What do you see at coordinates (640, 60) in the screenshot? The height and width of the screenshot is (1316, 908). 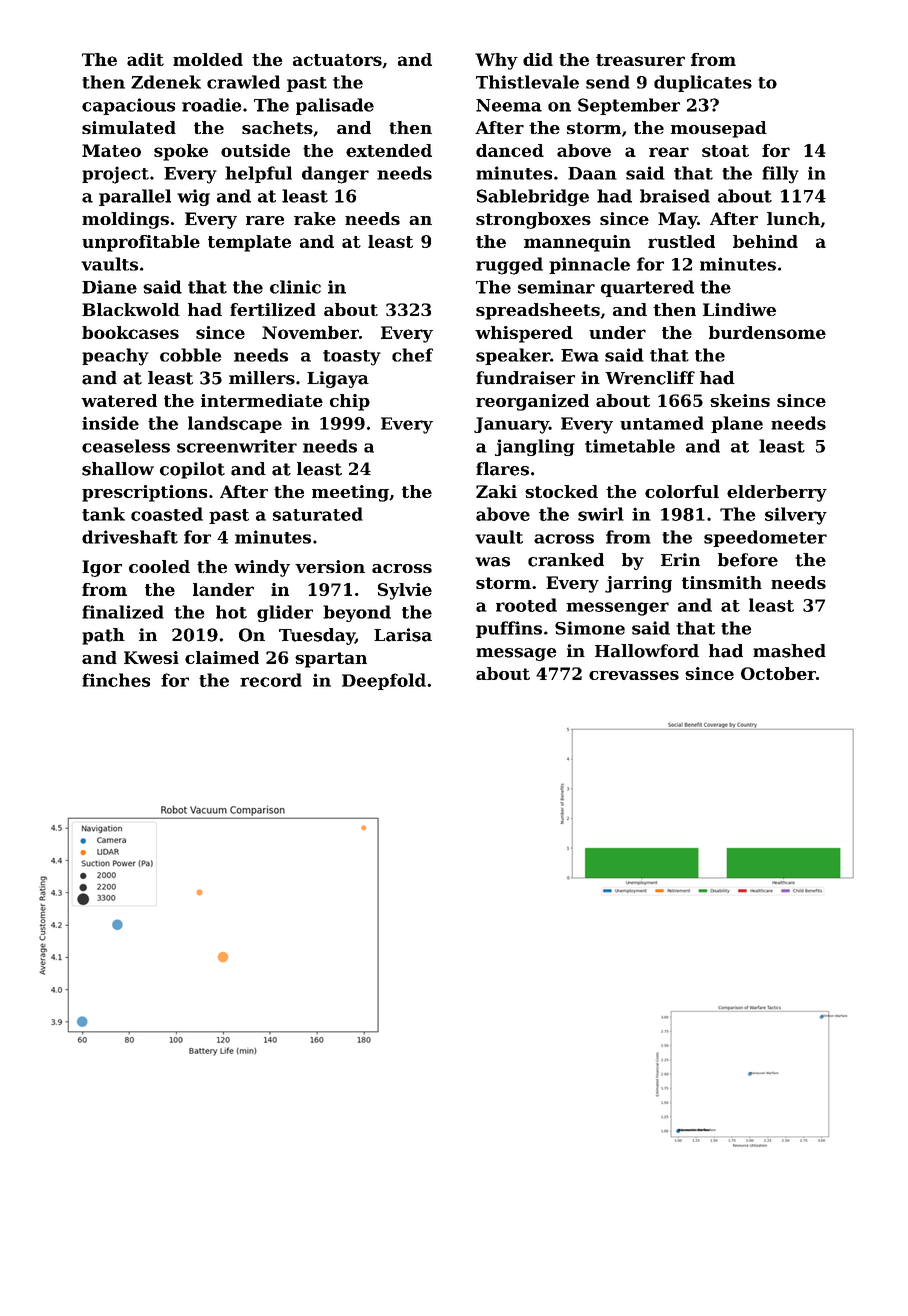 I see `treasurer` at bounding box center [640, 60].
